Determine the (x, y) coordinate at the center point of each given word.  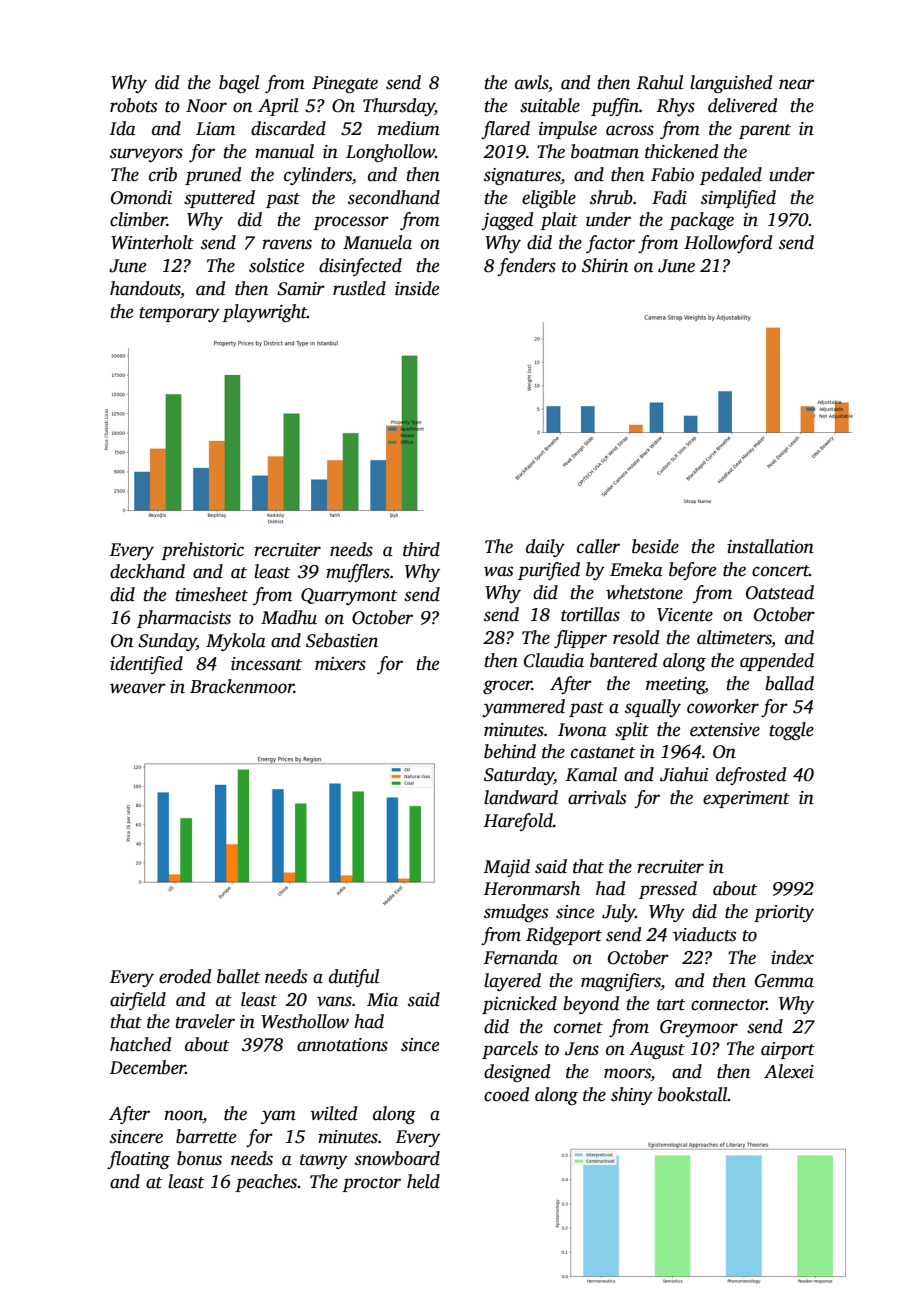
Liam (215, 129)
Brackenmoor (242, 686)
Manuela (377, 242)
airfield (138, 1001)
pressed (668, 890)
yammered (523, 708)
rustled (359, 288)
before (692, 571)
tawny (324, 1161)
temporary (179, 314)
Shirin (605, 265)
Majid (506, 868)
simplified (738, 199)
